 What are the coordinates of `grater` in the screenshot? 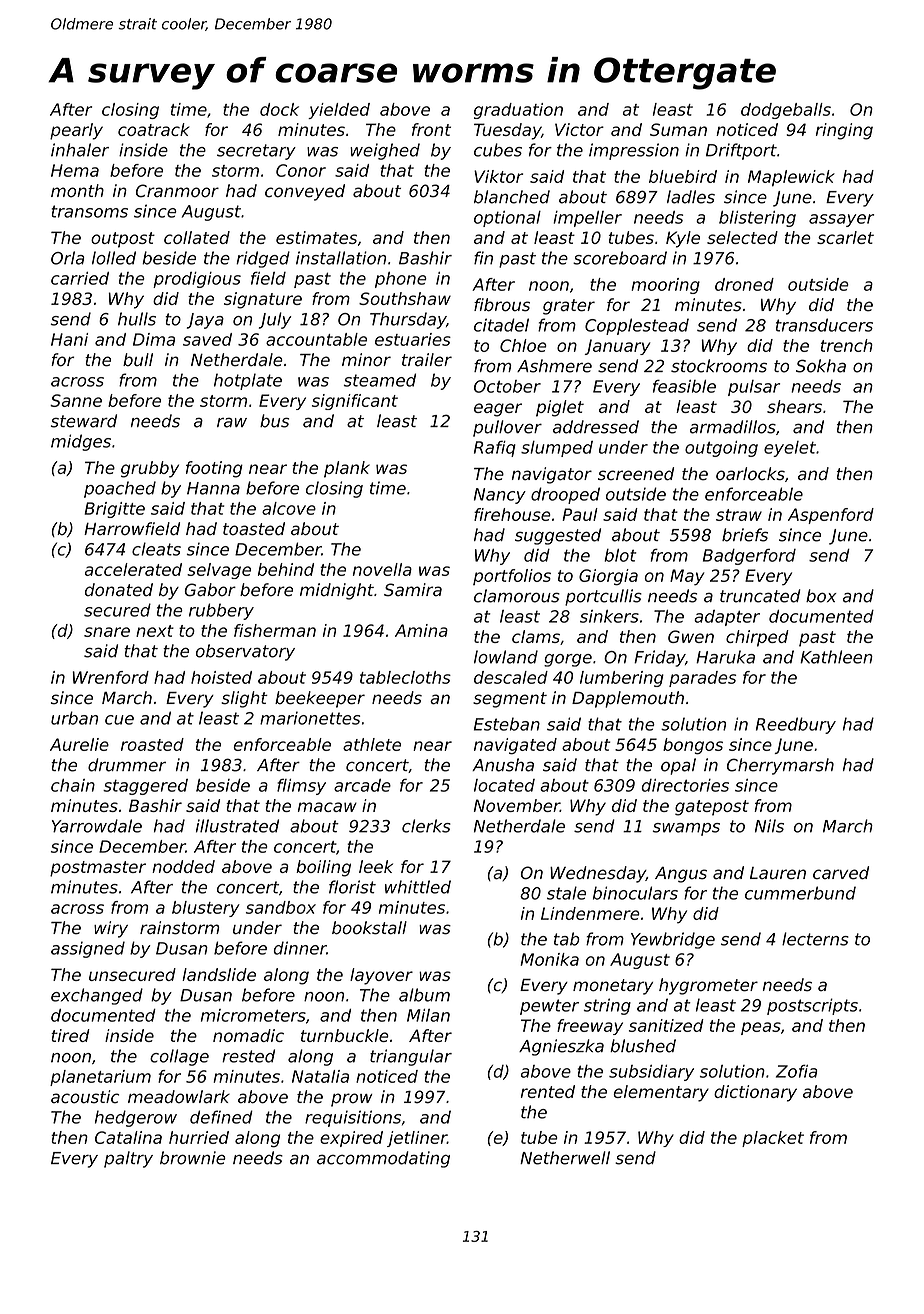 It's located at (569, 307).
